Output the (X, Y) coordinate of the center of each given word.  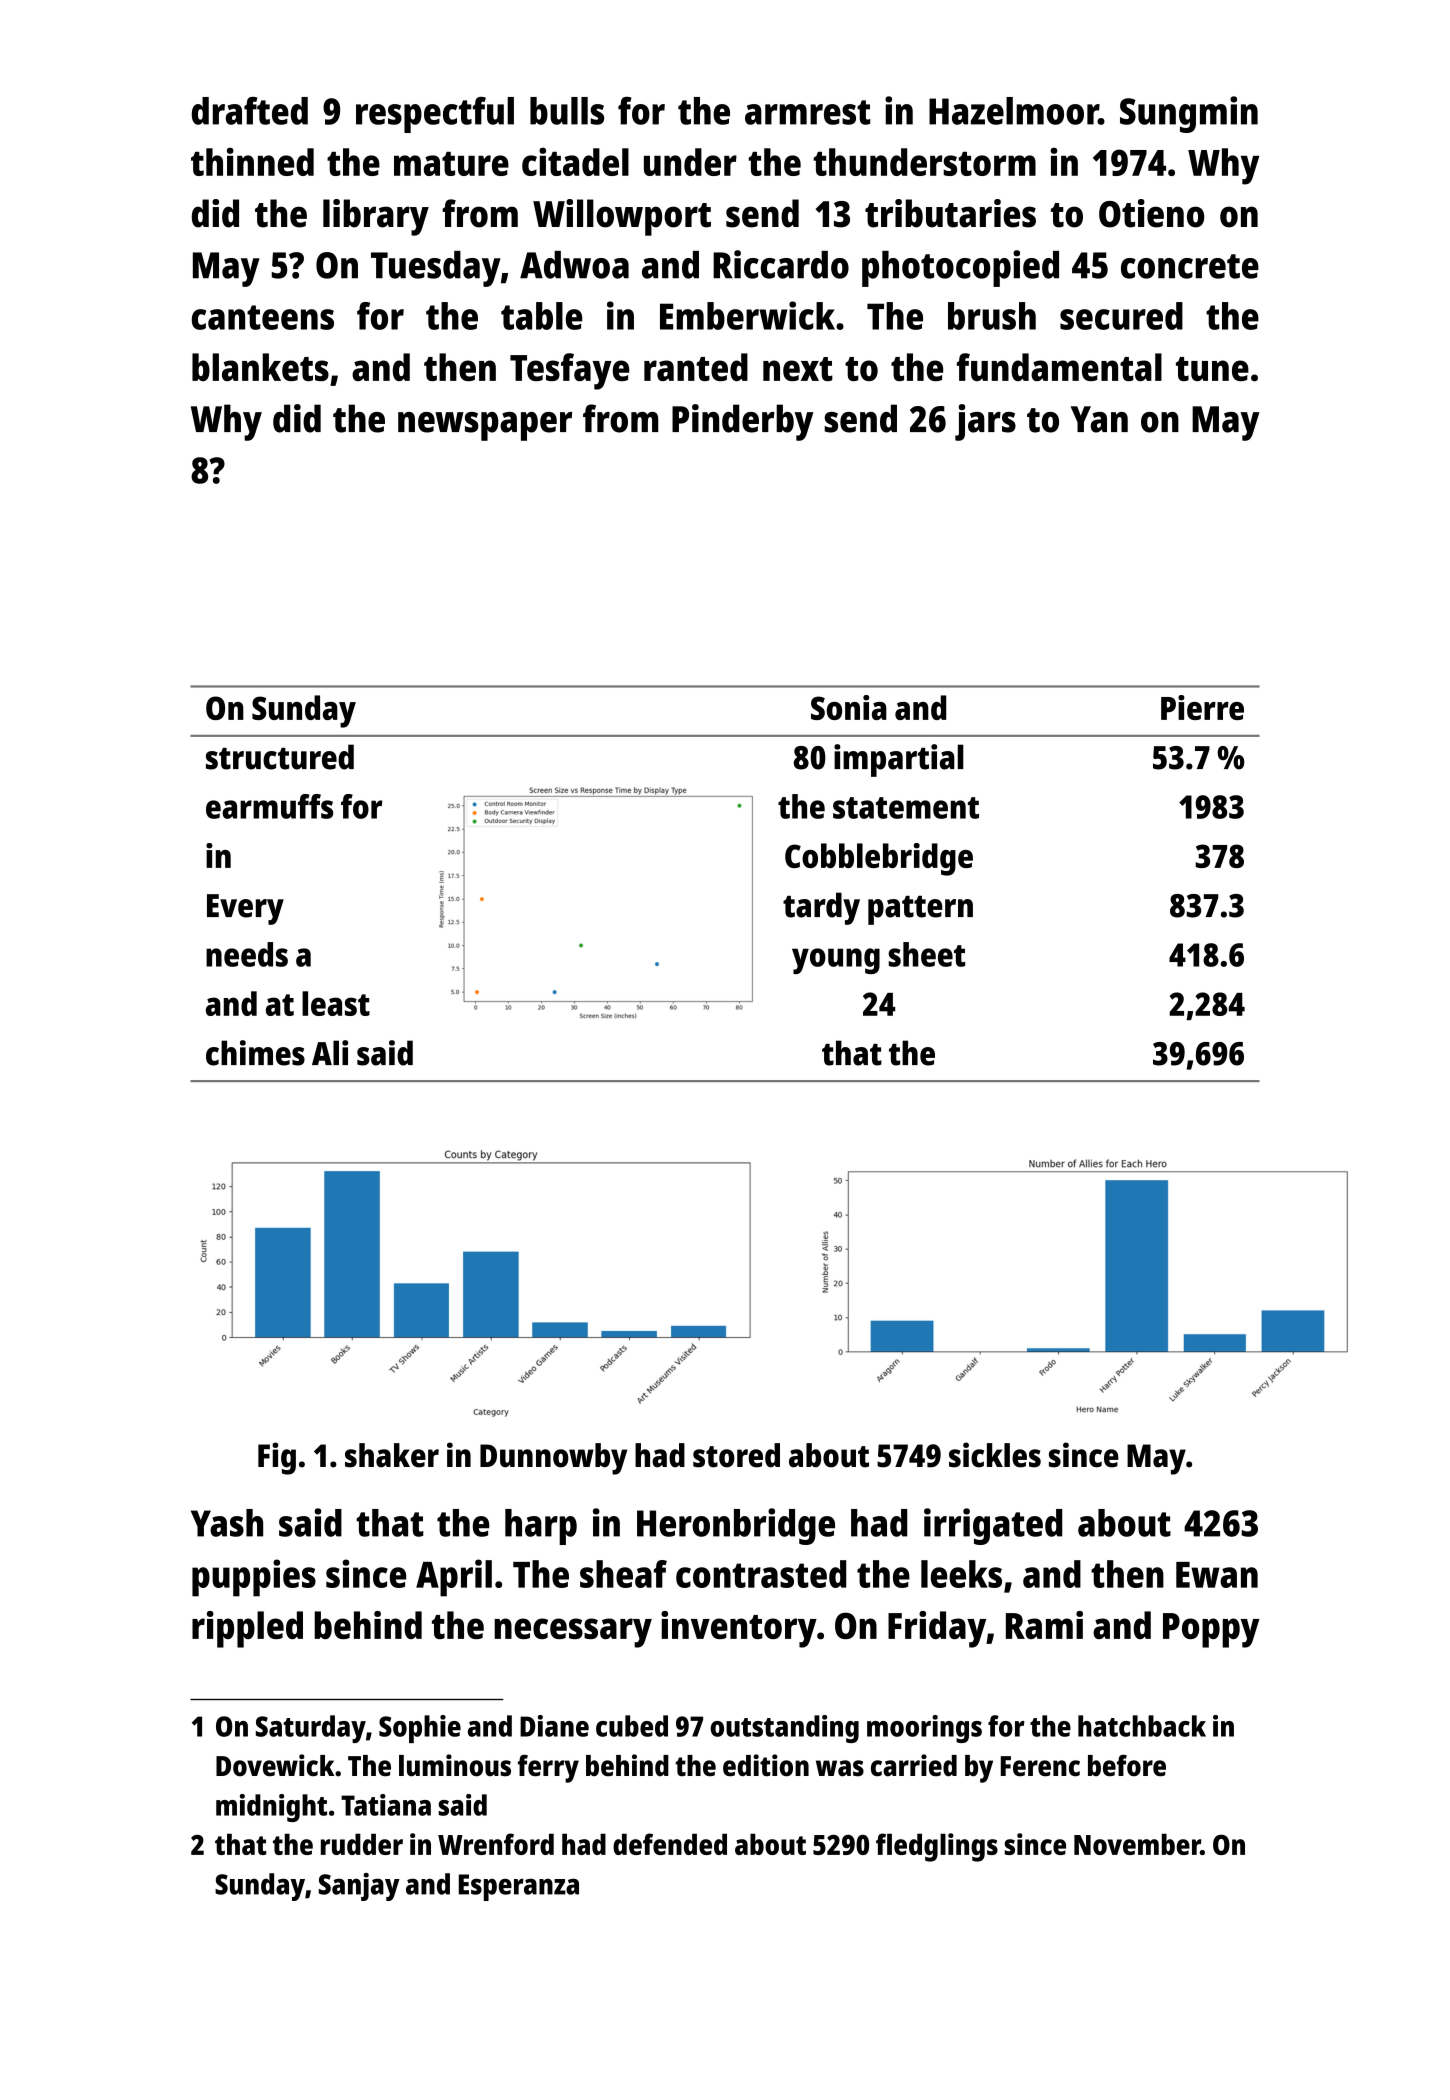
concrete (1190, 266)
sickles (995, 1455)
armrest (808, 112)
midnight (271, 1808)
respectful (435, 115)
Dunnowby (553, 1459)
